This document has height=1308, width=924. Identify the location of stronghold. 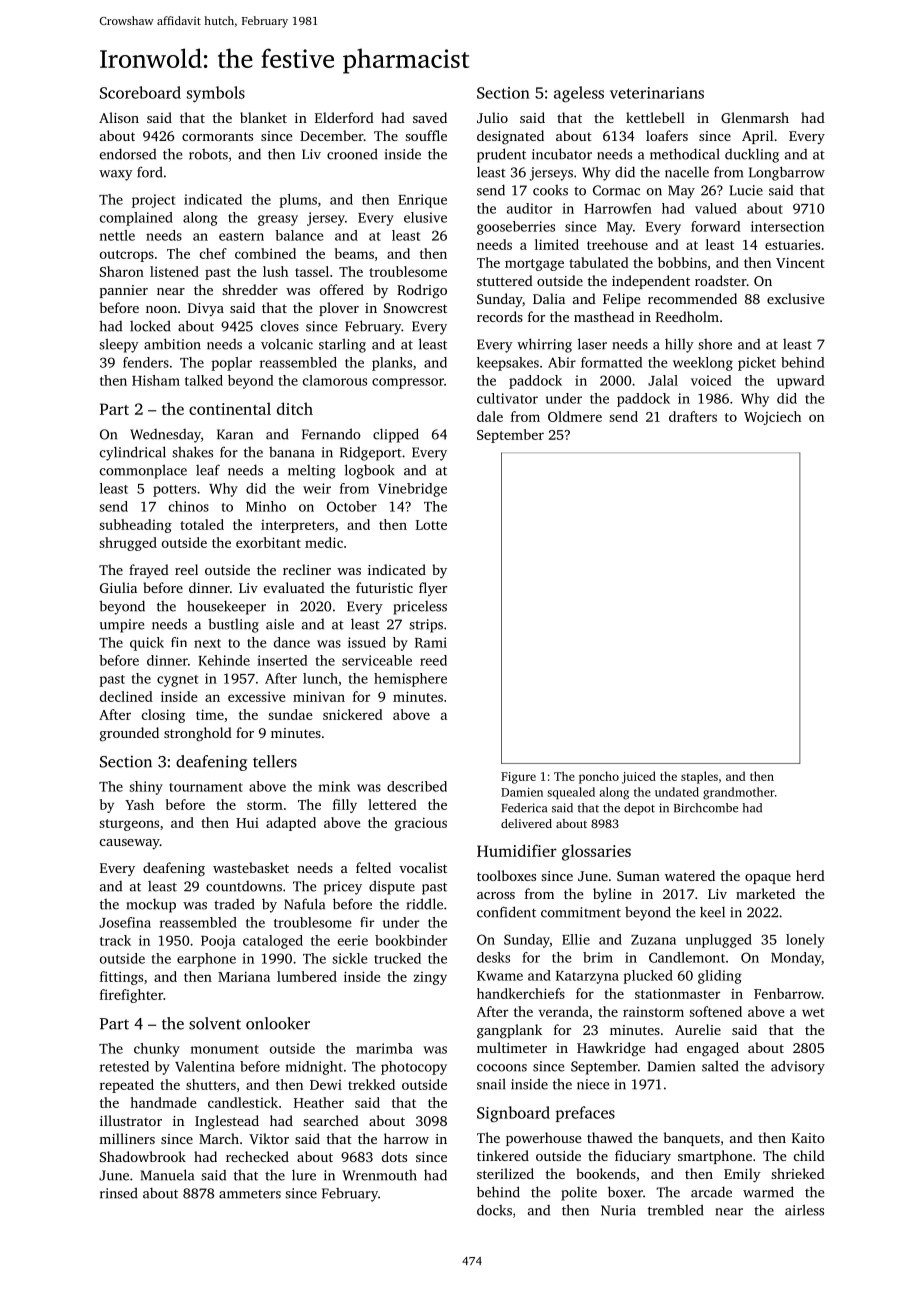
(198, 734).
